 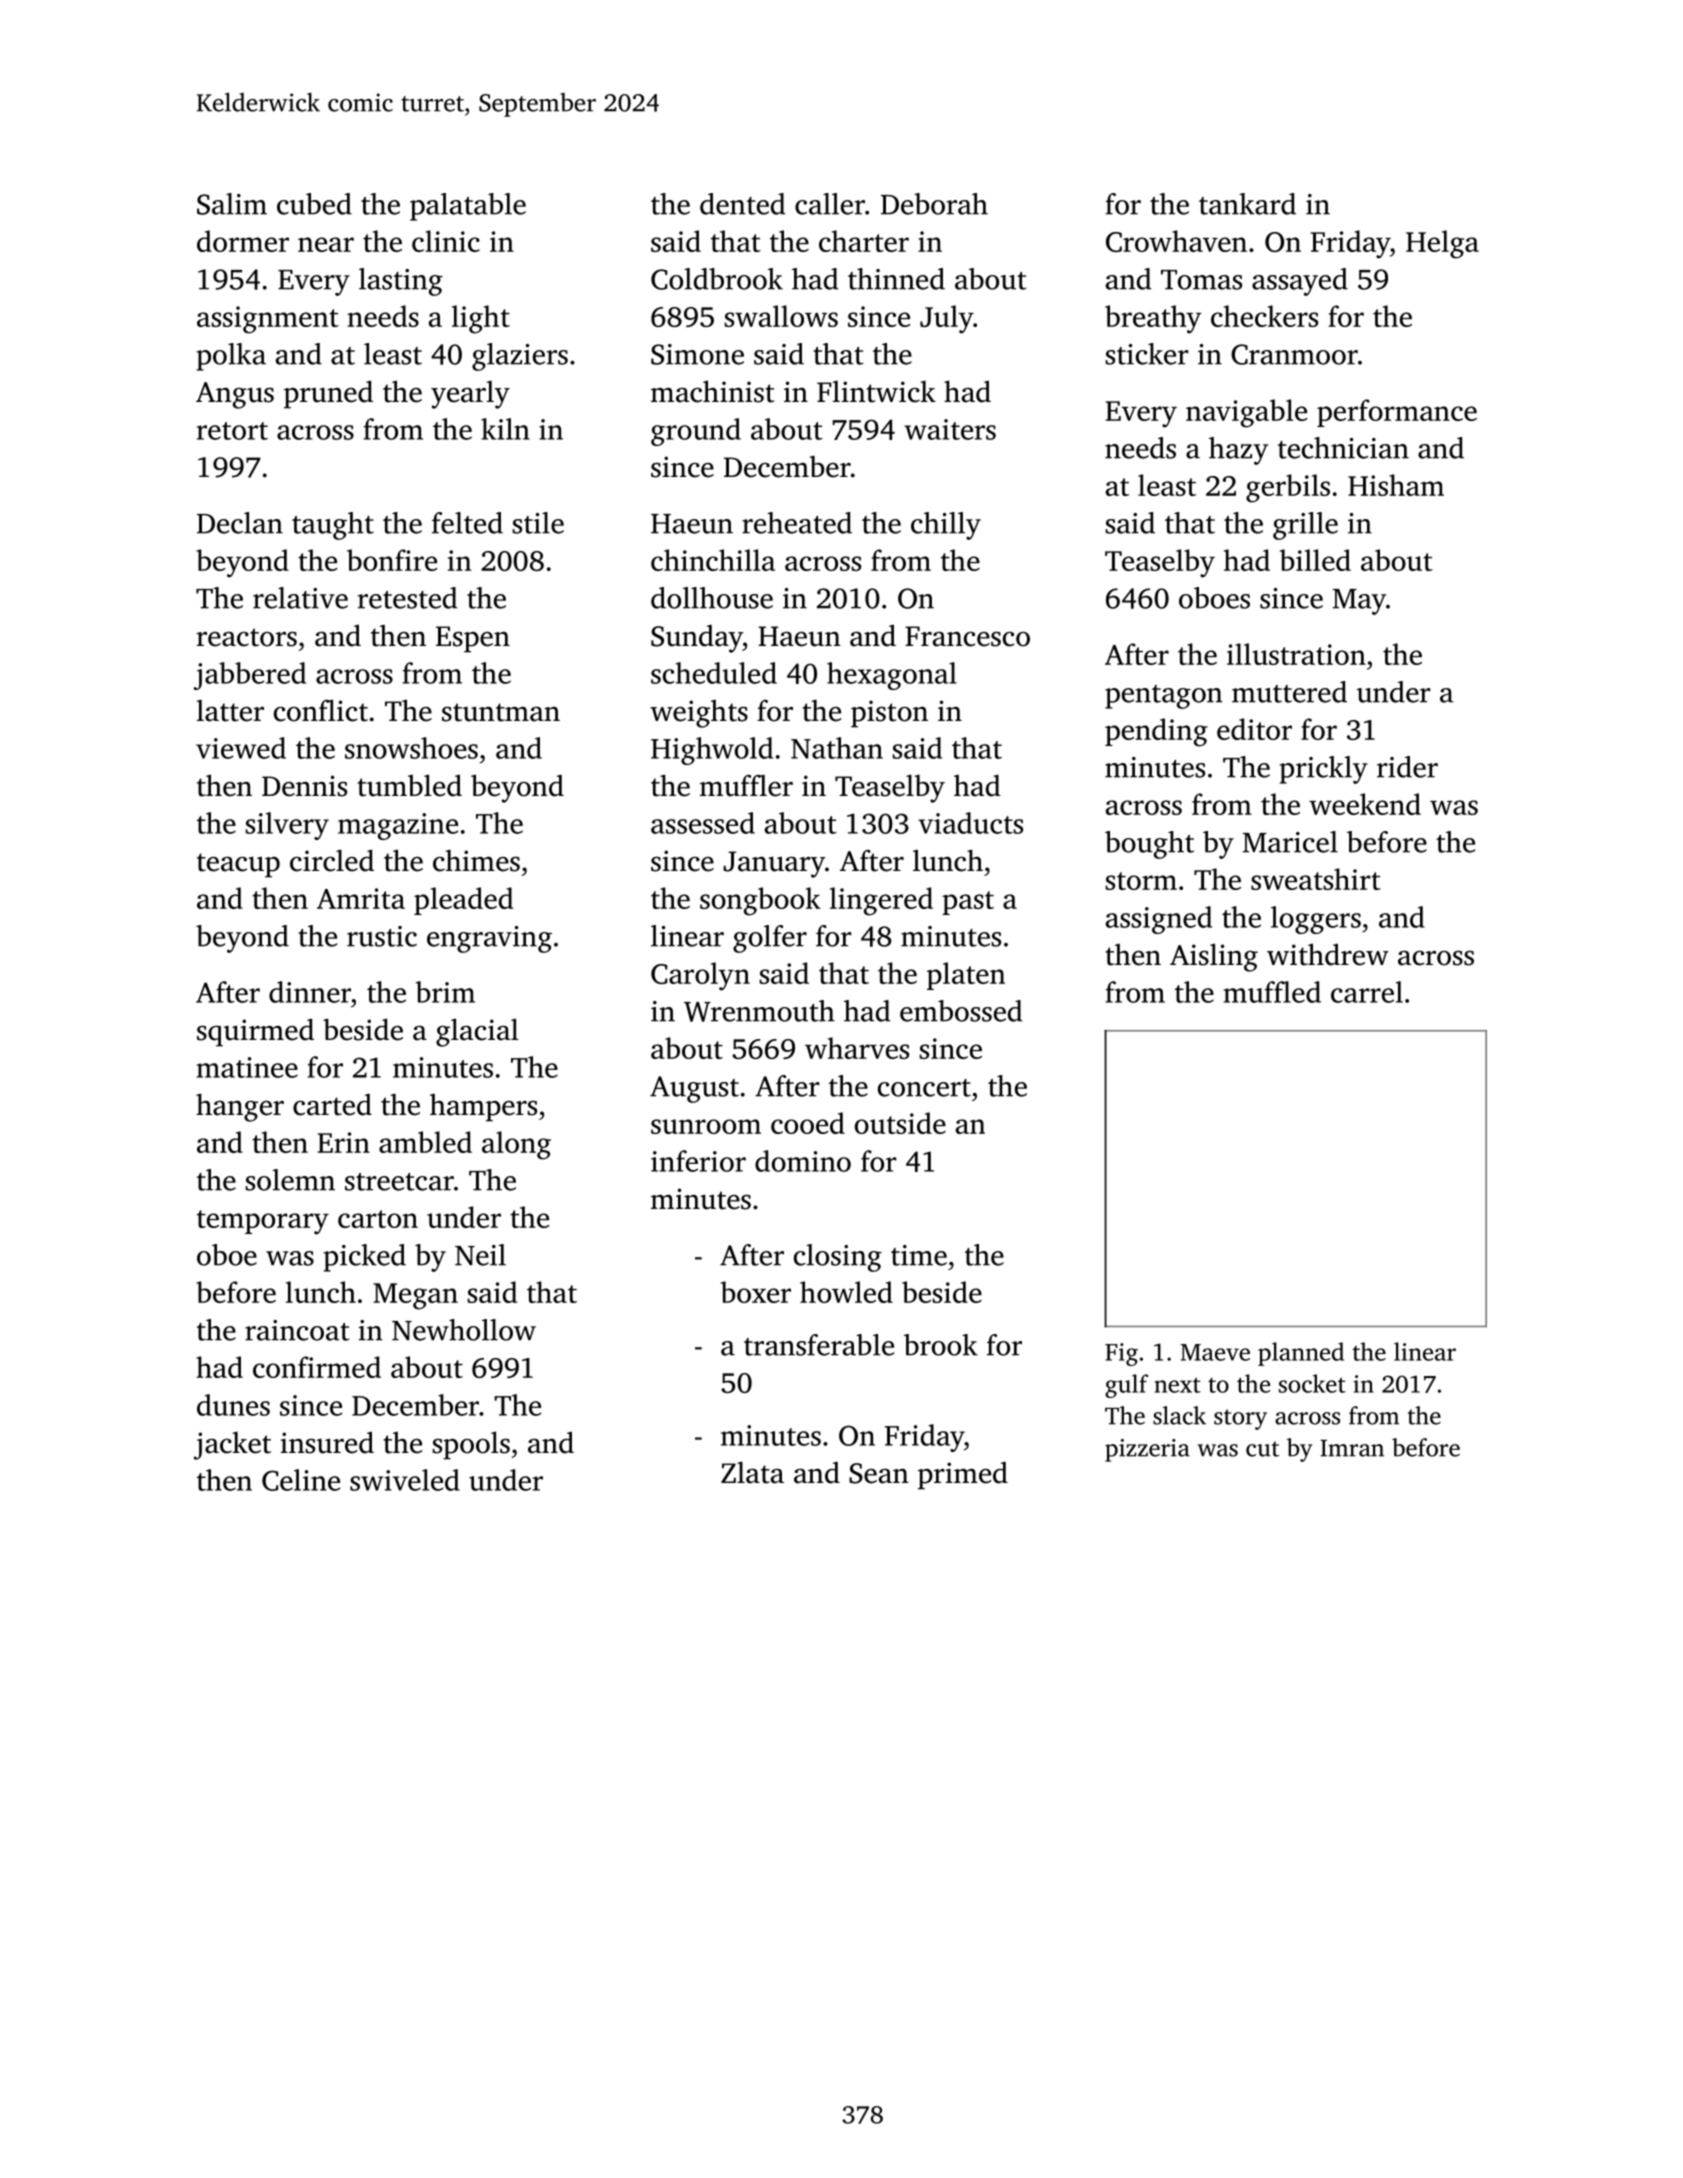 What do you see at coordinates (712, 391) in the screenshot?
I see `machinist` at bounding box center [712, 391].
